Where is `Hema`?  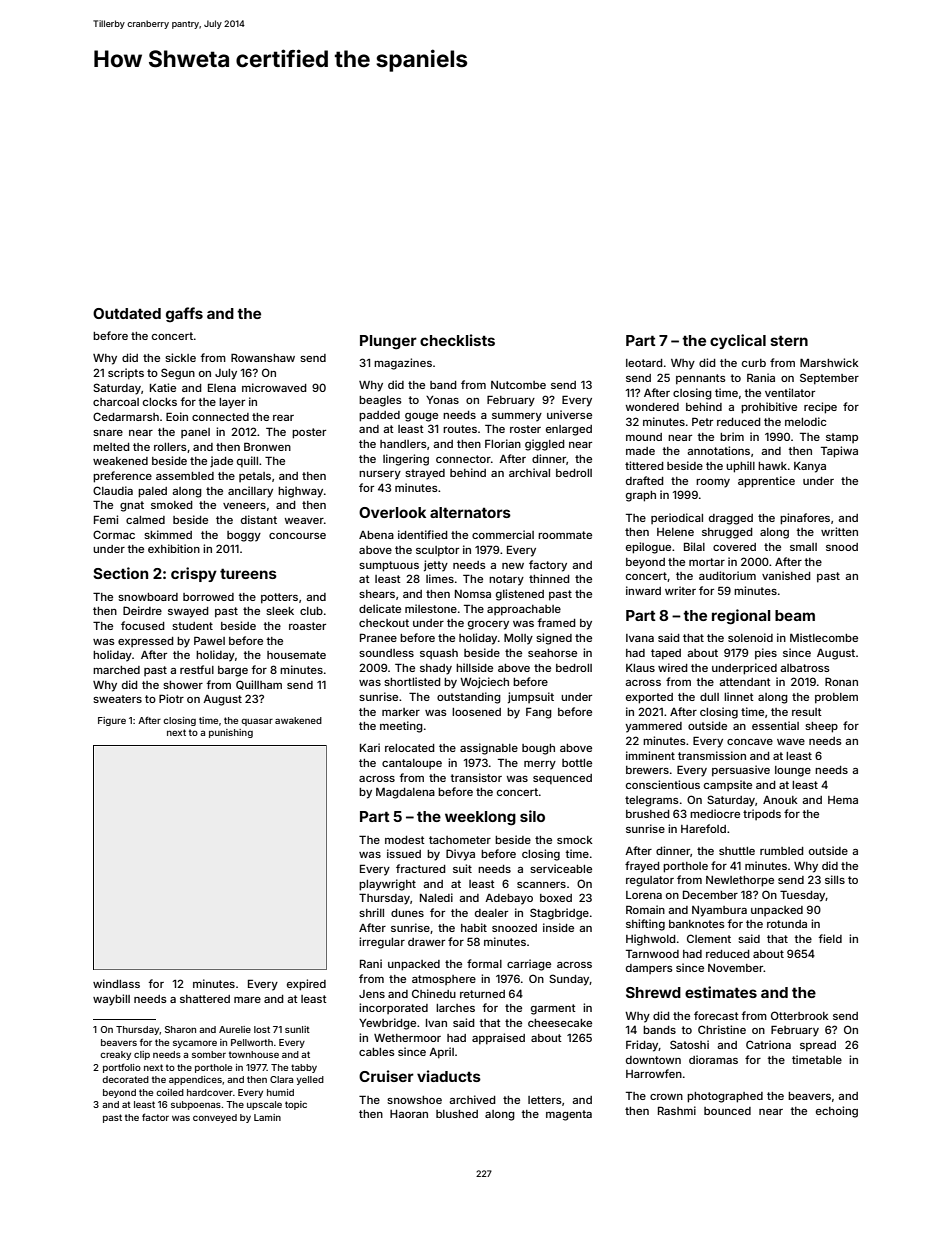 Hema is located at coordinates (843, 800).
